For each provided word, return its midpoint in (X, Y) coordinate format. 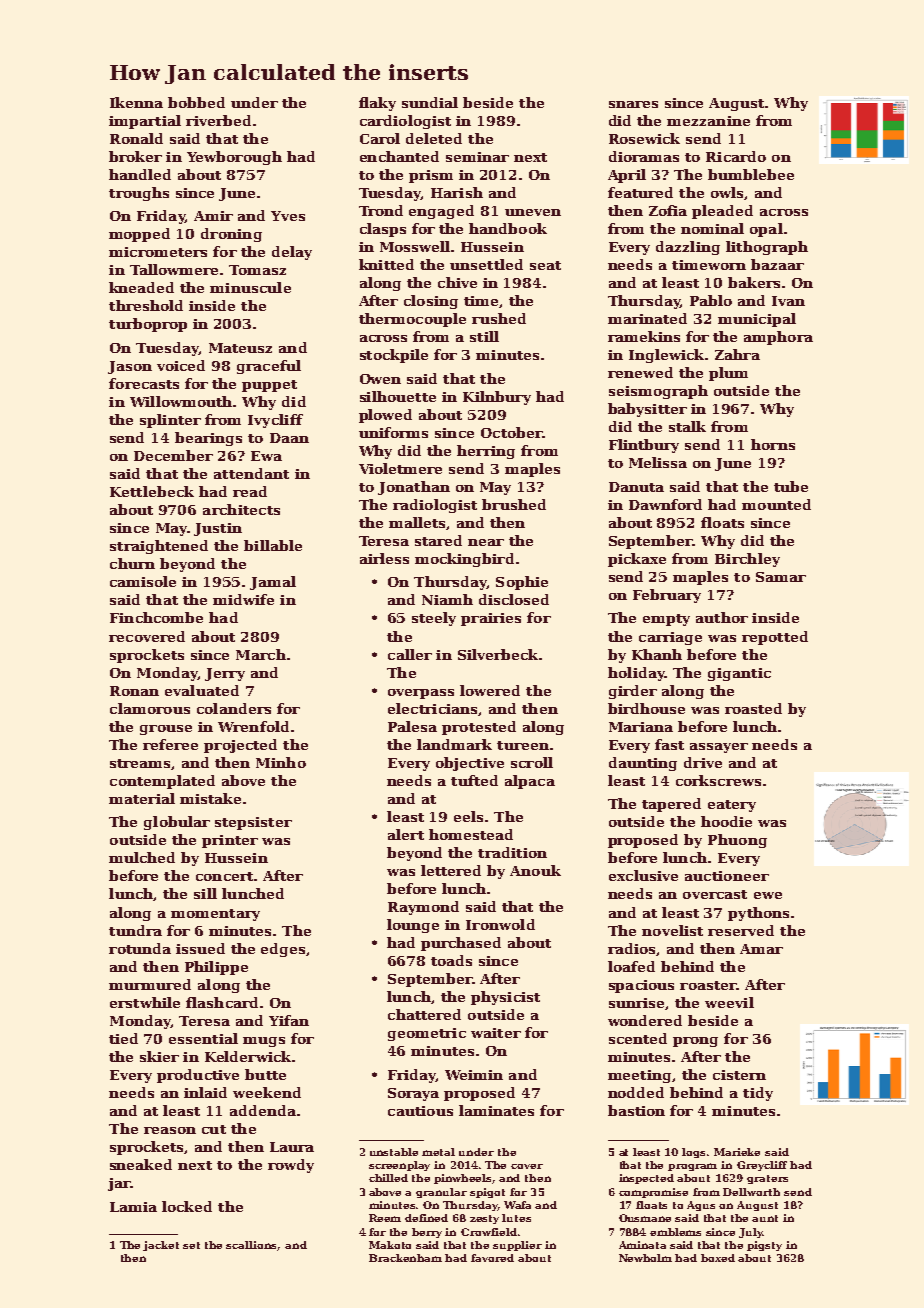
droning (231, 235)
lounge (413, 926)
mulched (142, 857)
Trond (381, 210)
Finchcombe (156, 617)
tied (123, 1038)
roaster (708, 985)
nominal (712, 228)
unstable (394, 1152)
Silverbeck (498, 654)
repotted (775, 638)
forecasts (144, 383)
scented (638, 1038)
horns (773, 444)
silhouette (398, 396)
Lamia (133, 1207)
